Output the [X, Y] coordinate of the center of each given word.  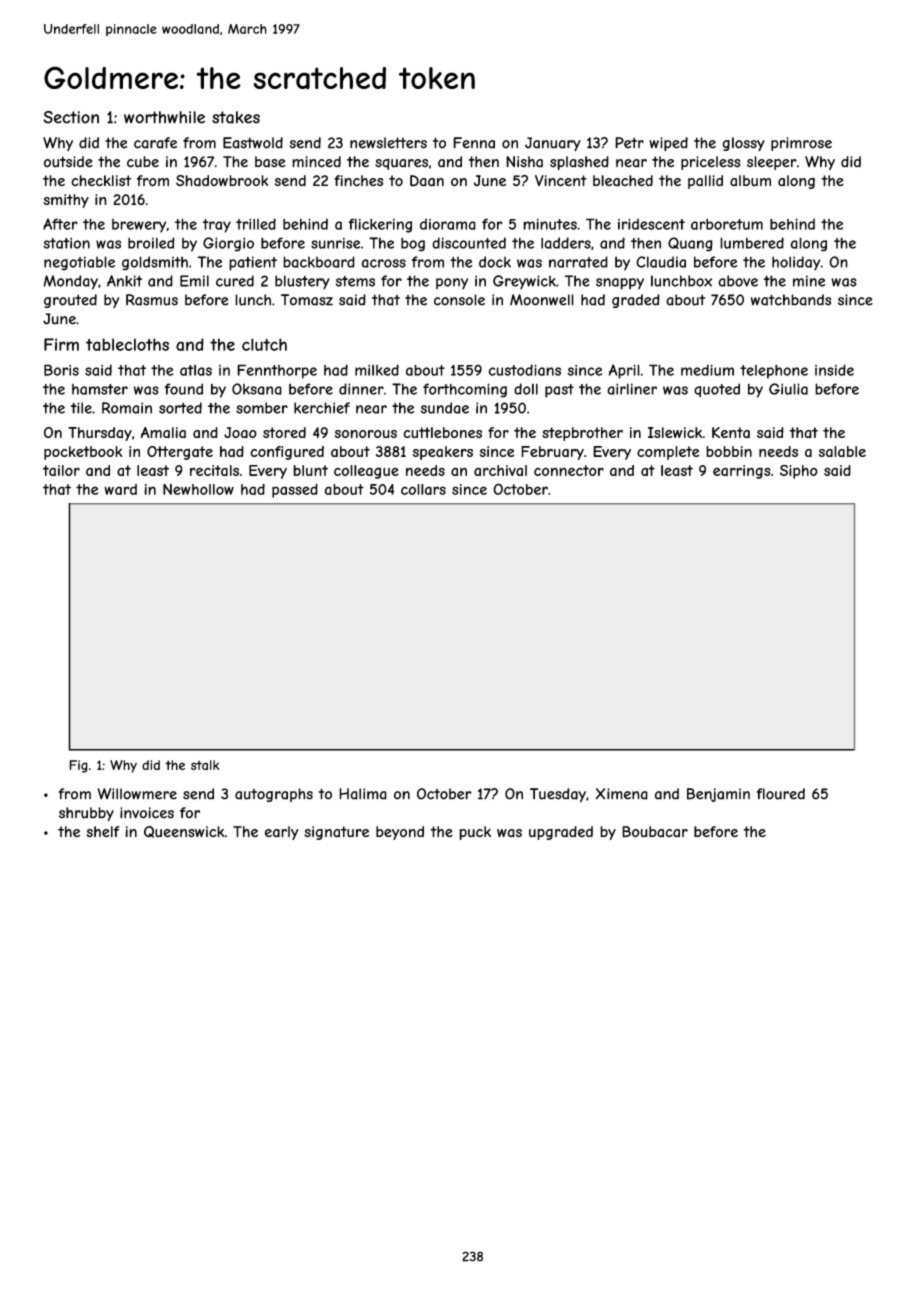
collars [423, 489]
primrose [801, 144]
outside [68, 162]
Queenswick [184, 832]
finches [358, 181]
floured [780, 794]
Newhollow [198, 489]
